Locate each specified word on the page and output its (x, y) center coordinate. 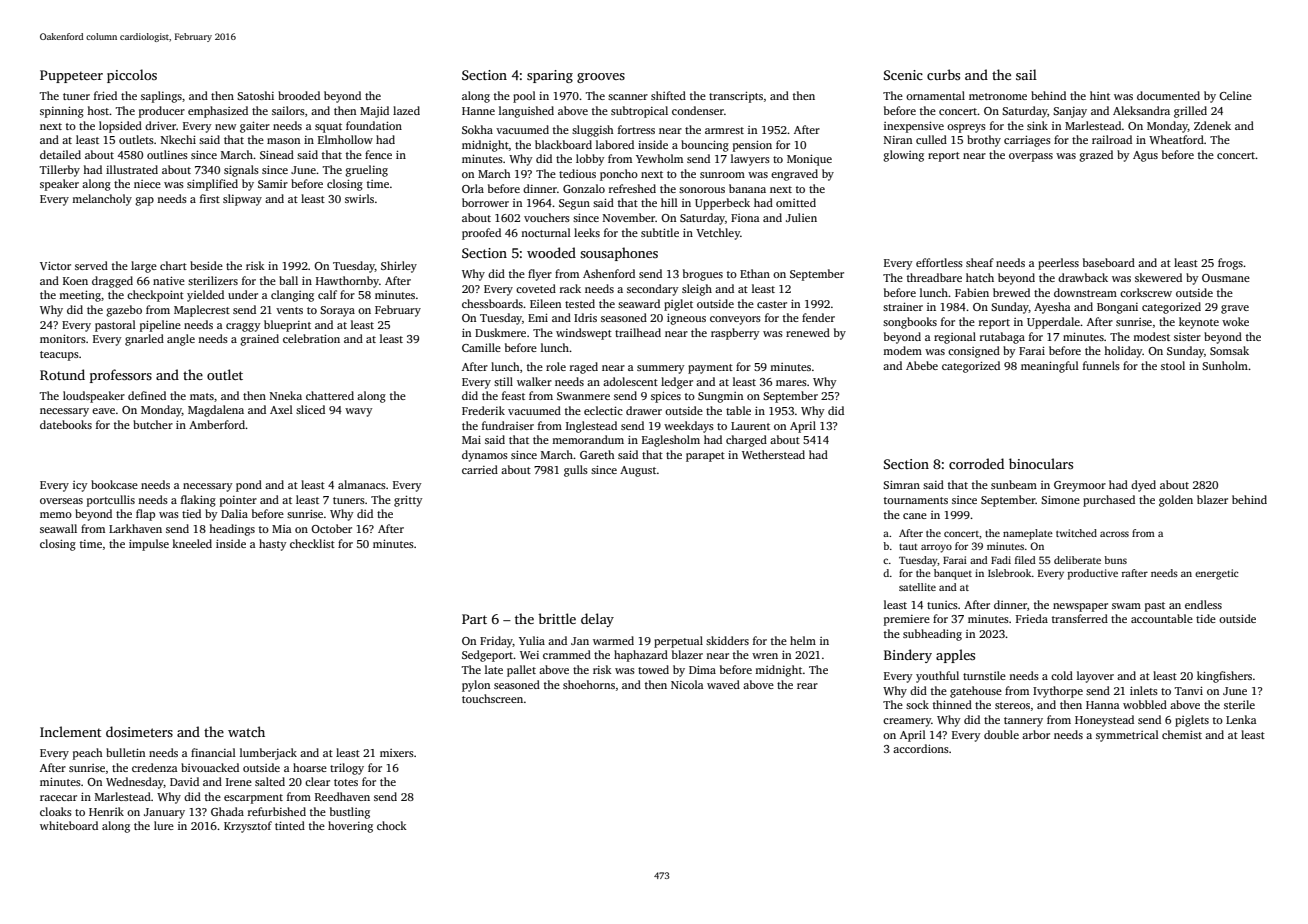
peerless (1058, 264)
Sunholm (1225, 365)
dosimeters (139, 731)
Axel (281, 409)
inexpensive (914, 127)
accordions (921, 748)
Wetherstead (773, 454)
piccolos (132, 76)
